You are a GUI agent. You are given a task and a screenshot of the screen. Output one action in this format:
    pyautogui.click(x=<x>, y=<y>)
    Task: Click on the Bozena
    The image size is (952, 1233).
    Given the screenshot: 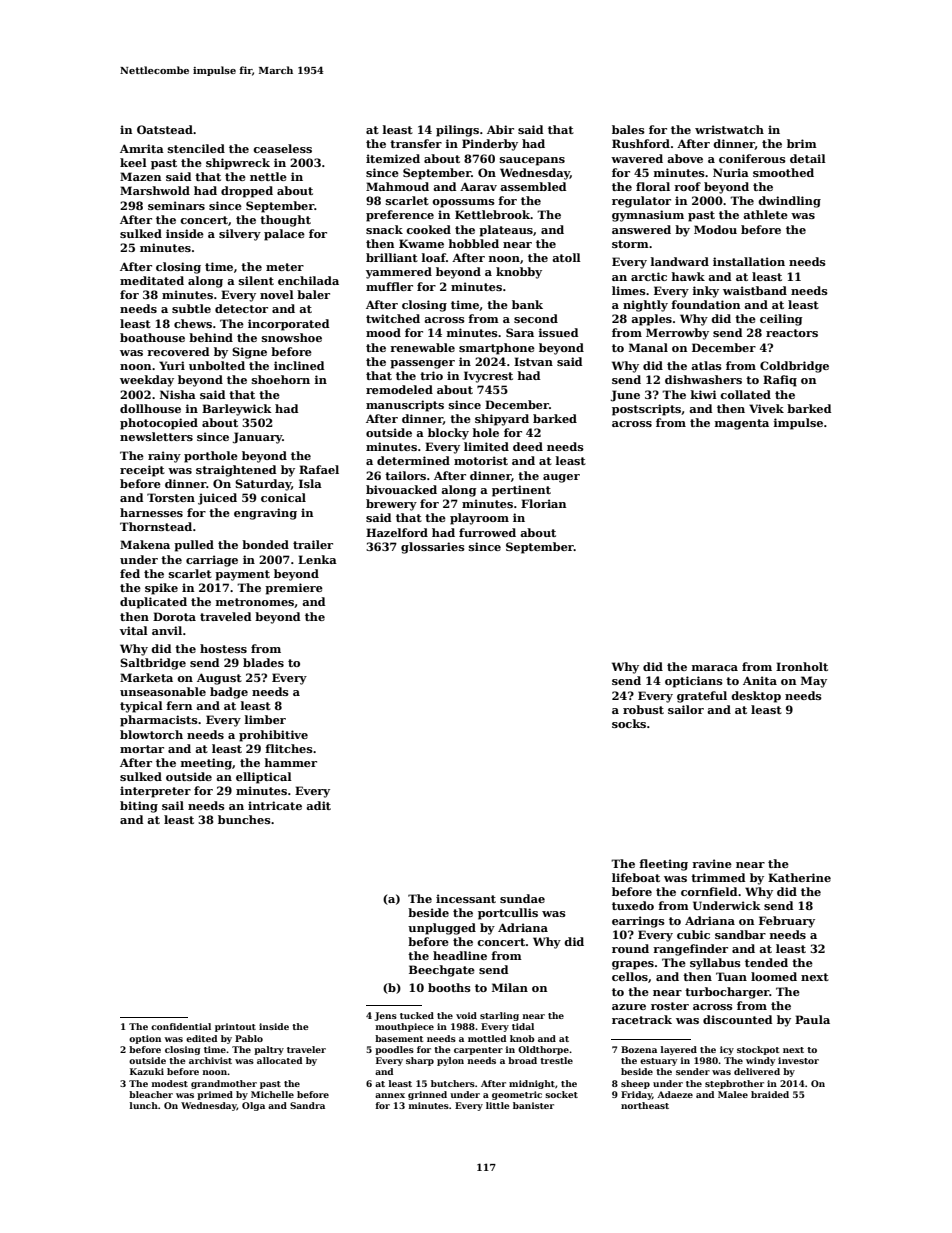 What is the action you would take?
    pyautogui.click(x=639, y=1049)
